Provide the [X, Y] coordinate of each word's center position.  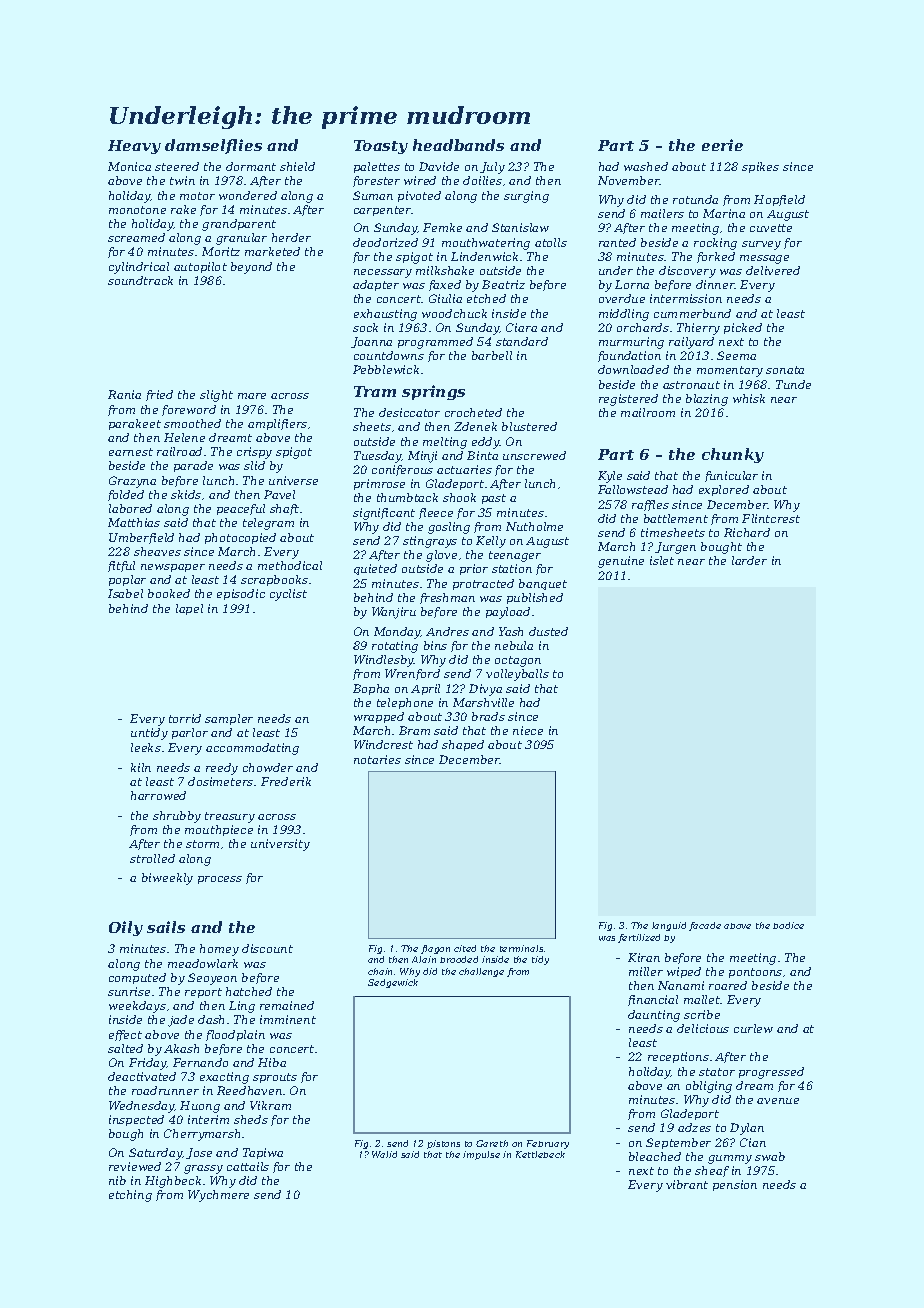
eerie [722, 145]
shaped [463, 745]
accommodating [252, 749]
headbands [458, 145]
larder [749, 560]
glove [441, 556]
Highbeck [173, 1182]
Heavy [134, 147]
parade [193, 466]
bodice [788, 925]
